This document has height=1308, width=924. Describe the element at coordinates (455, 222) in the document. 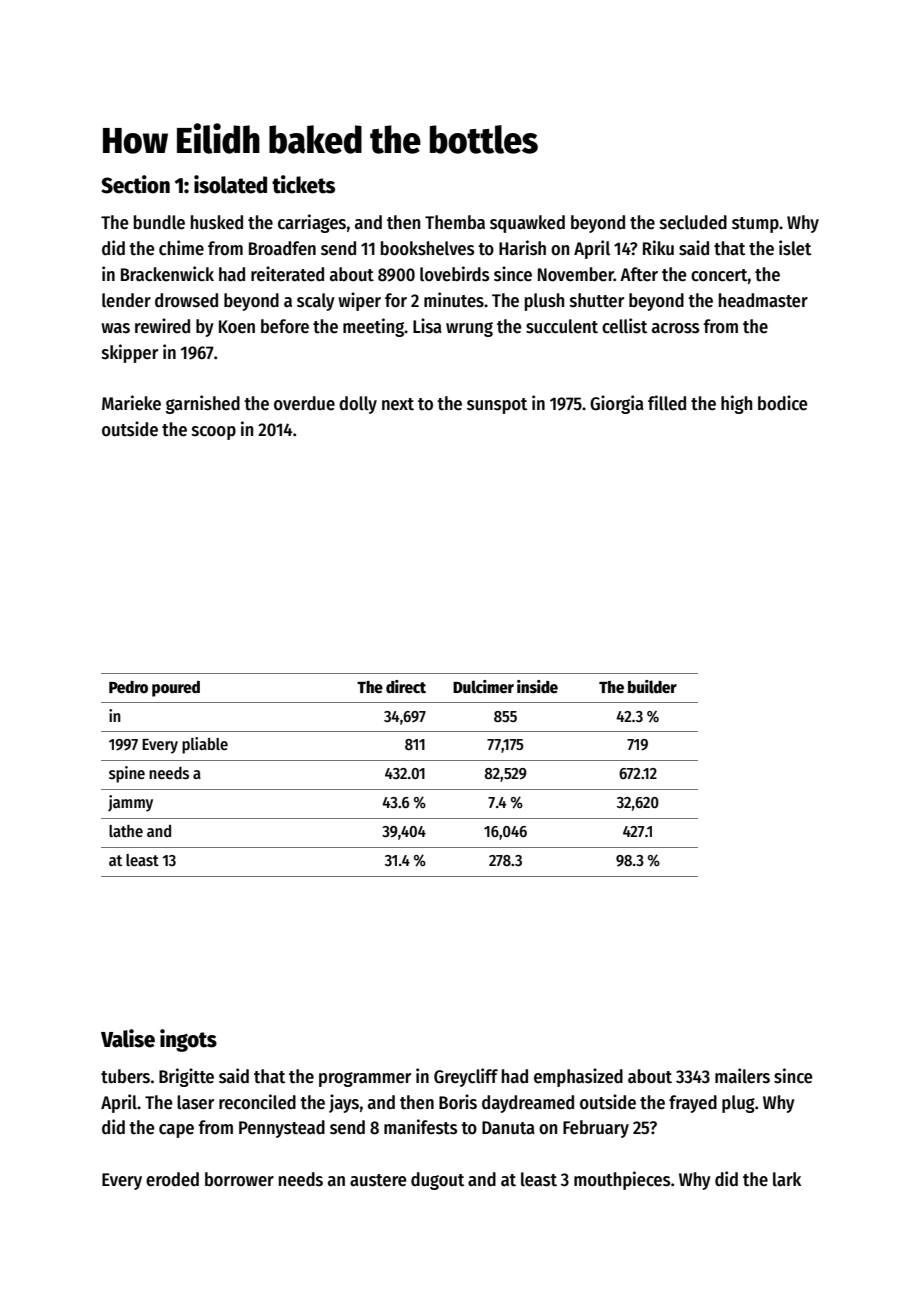

I see `Themba` at that location.
